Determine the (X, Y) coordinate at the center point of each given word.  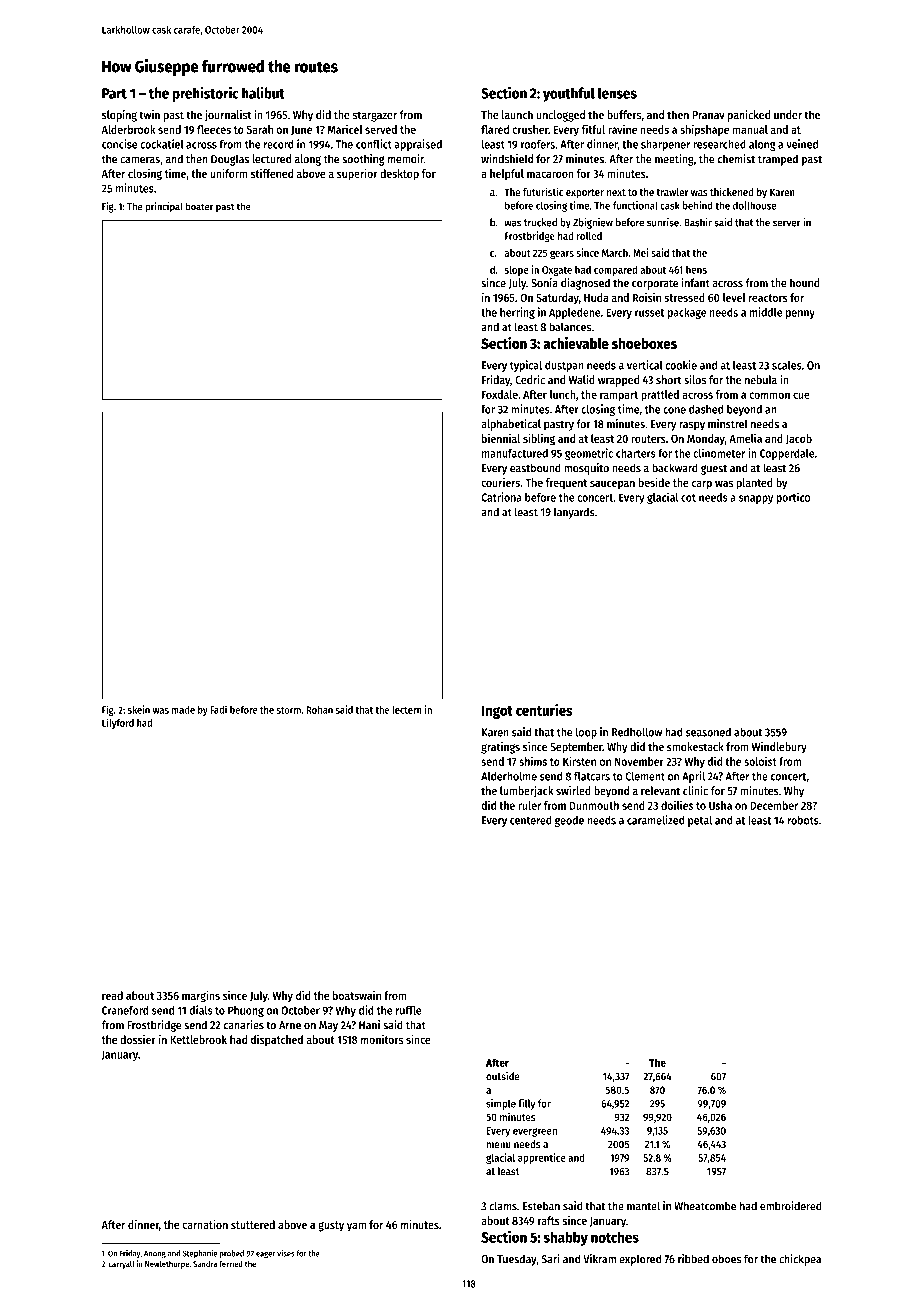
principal (164, 207)
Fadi (218, 709)
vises (286, 1253)
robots (803, 820)
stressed (685, 297)
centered (531, 820)
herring (517, 313)
